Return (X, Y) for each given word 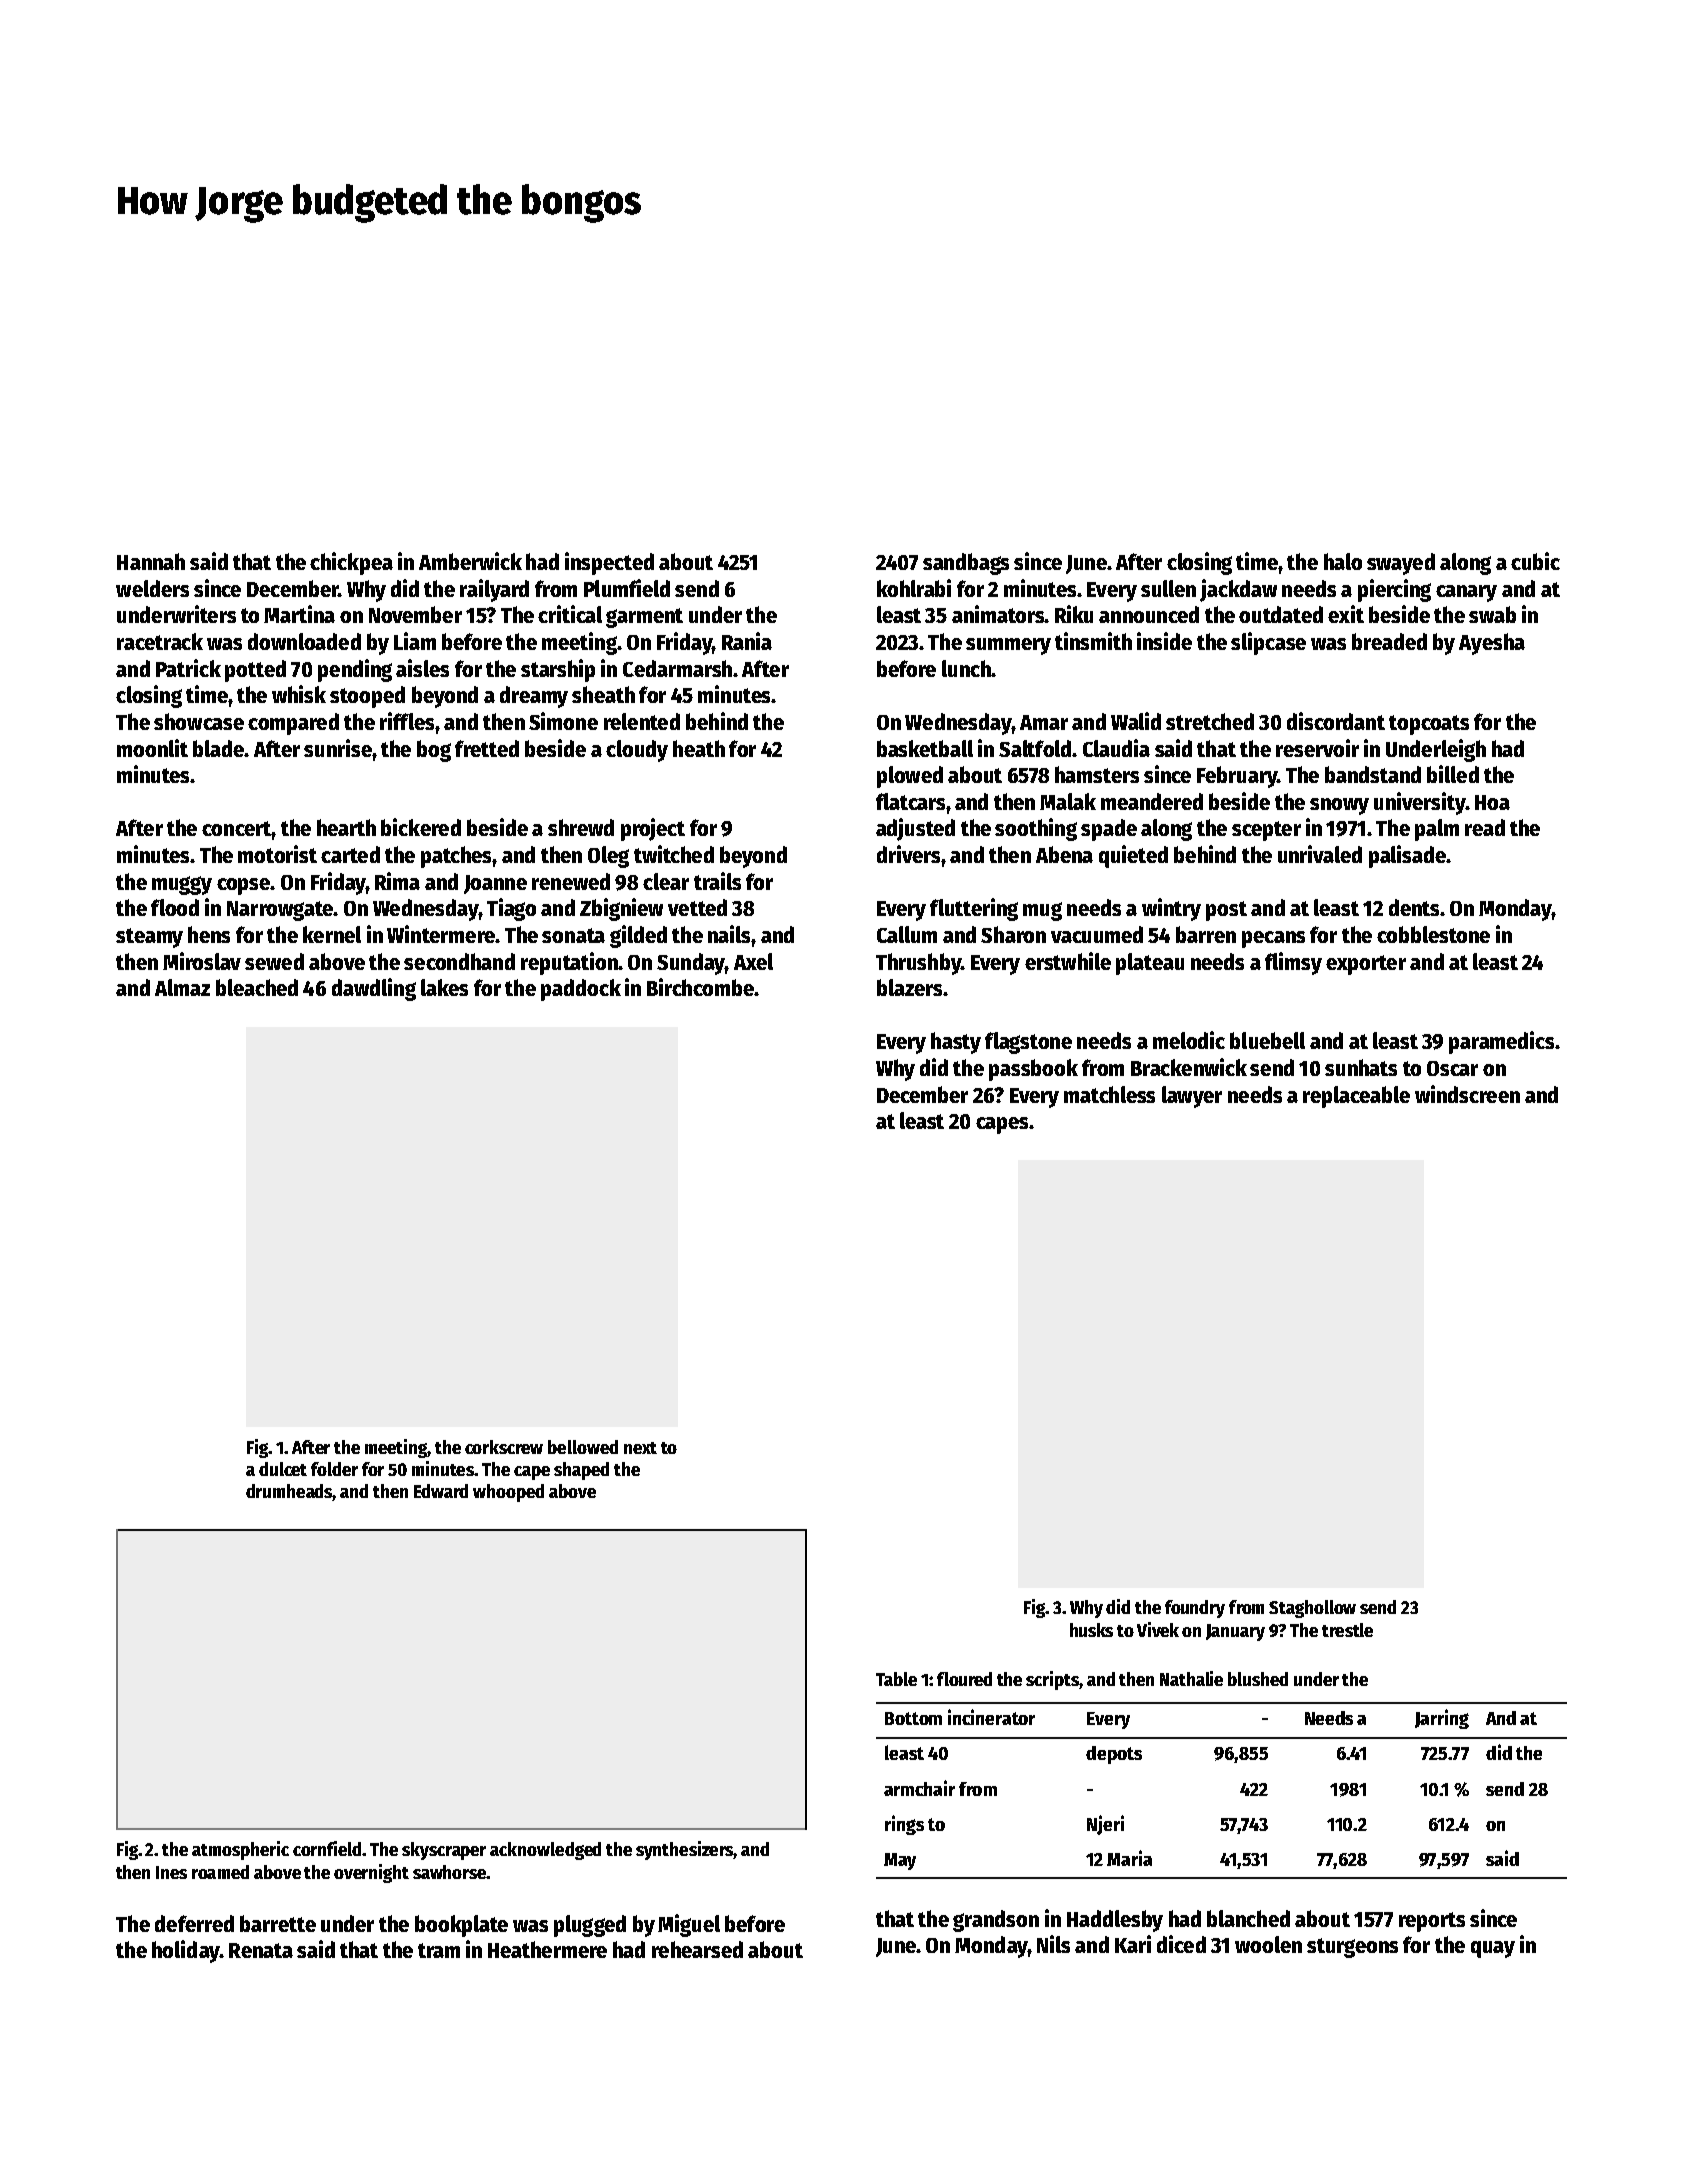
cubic (1535, 561)
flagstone (1028, 1043)
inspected (609, 563)
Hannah (151, 561)
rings (904, 1825)
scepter (1266, 831)
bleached (257, 987)
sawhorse (450, 1872)
